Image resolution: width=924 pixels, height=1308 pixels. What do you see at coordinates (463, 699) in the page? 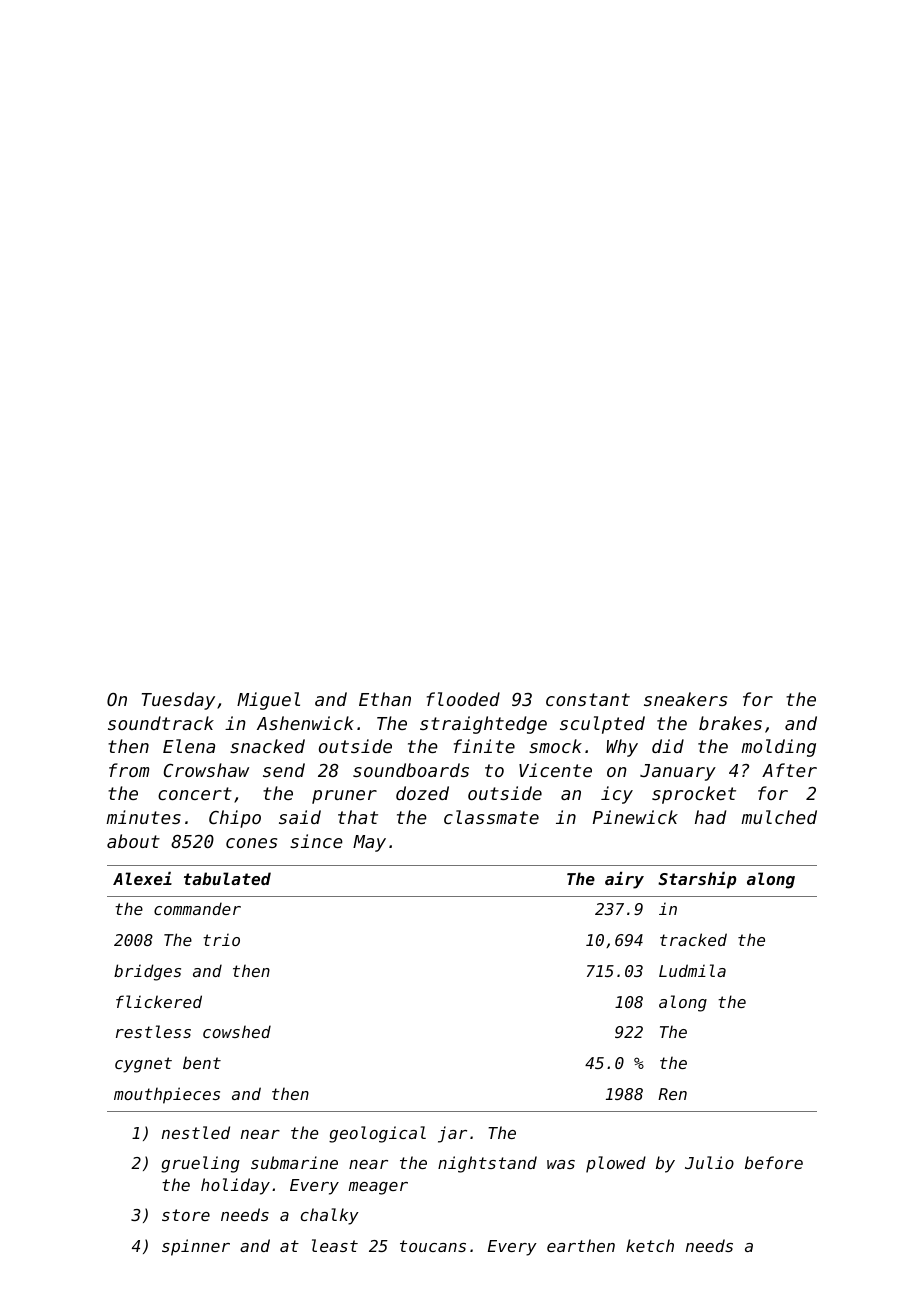
I see `flooded` at bounding box center [463, 699].
